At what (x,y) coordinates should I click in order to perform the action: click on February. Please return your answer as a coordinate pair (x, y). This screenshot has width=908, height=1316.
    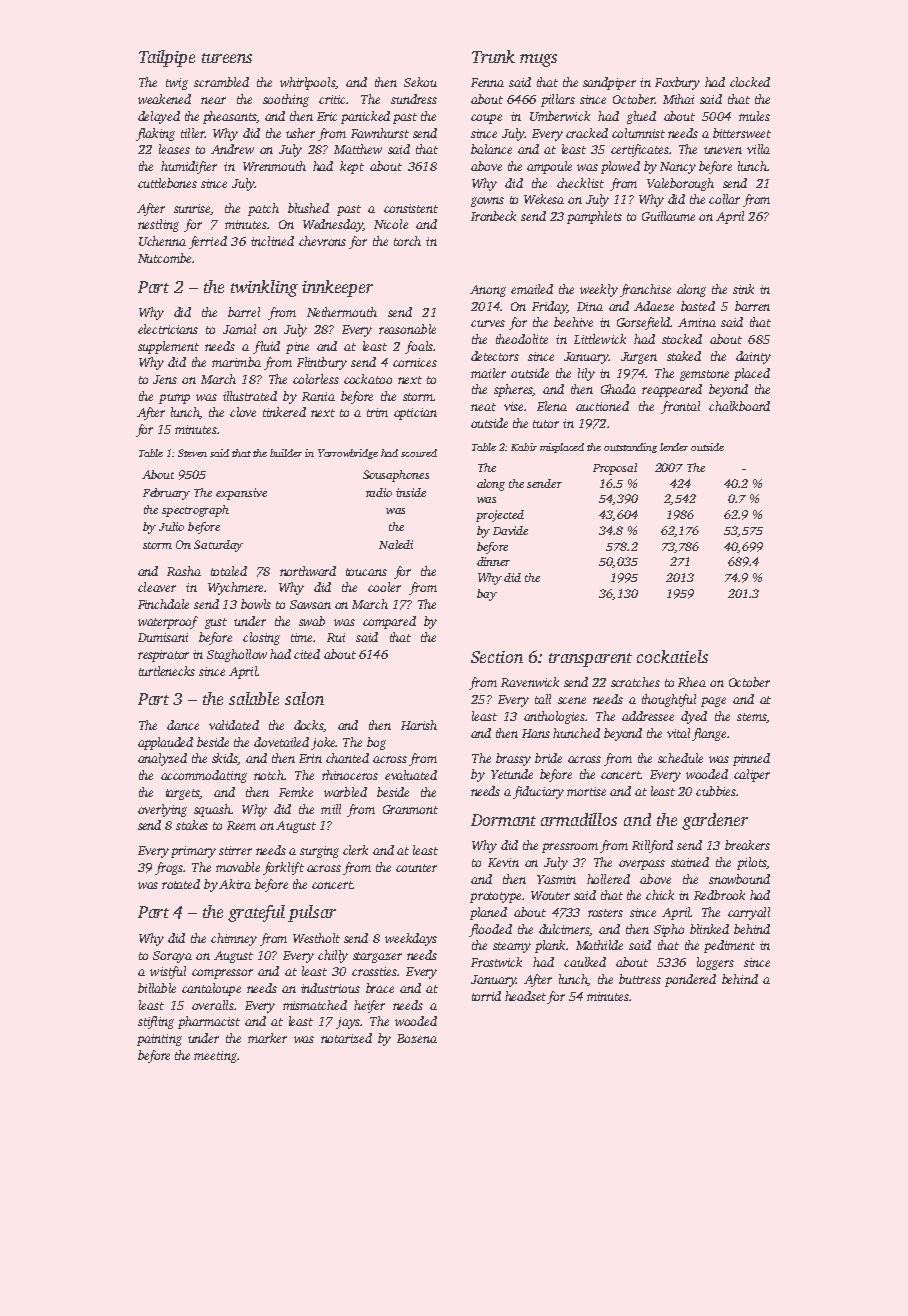
    Looking at the image, I should click on (166, 494).
